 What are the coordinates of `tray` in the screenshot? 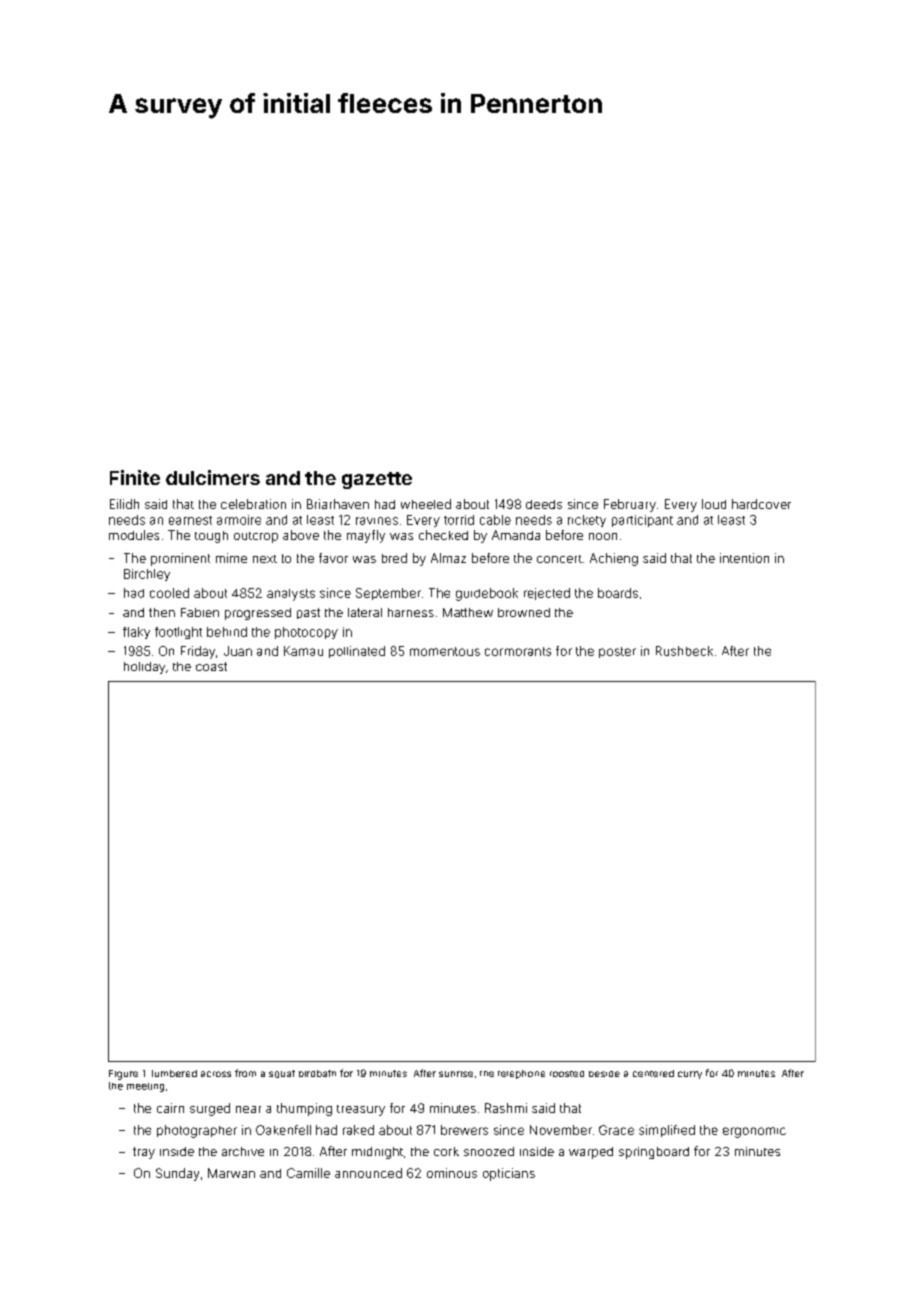 It's located at (144, 1153).
